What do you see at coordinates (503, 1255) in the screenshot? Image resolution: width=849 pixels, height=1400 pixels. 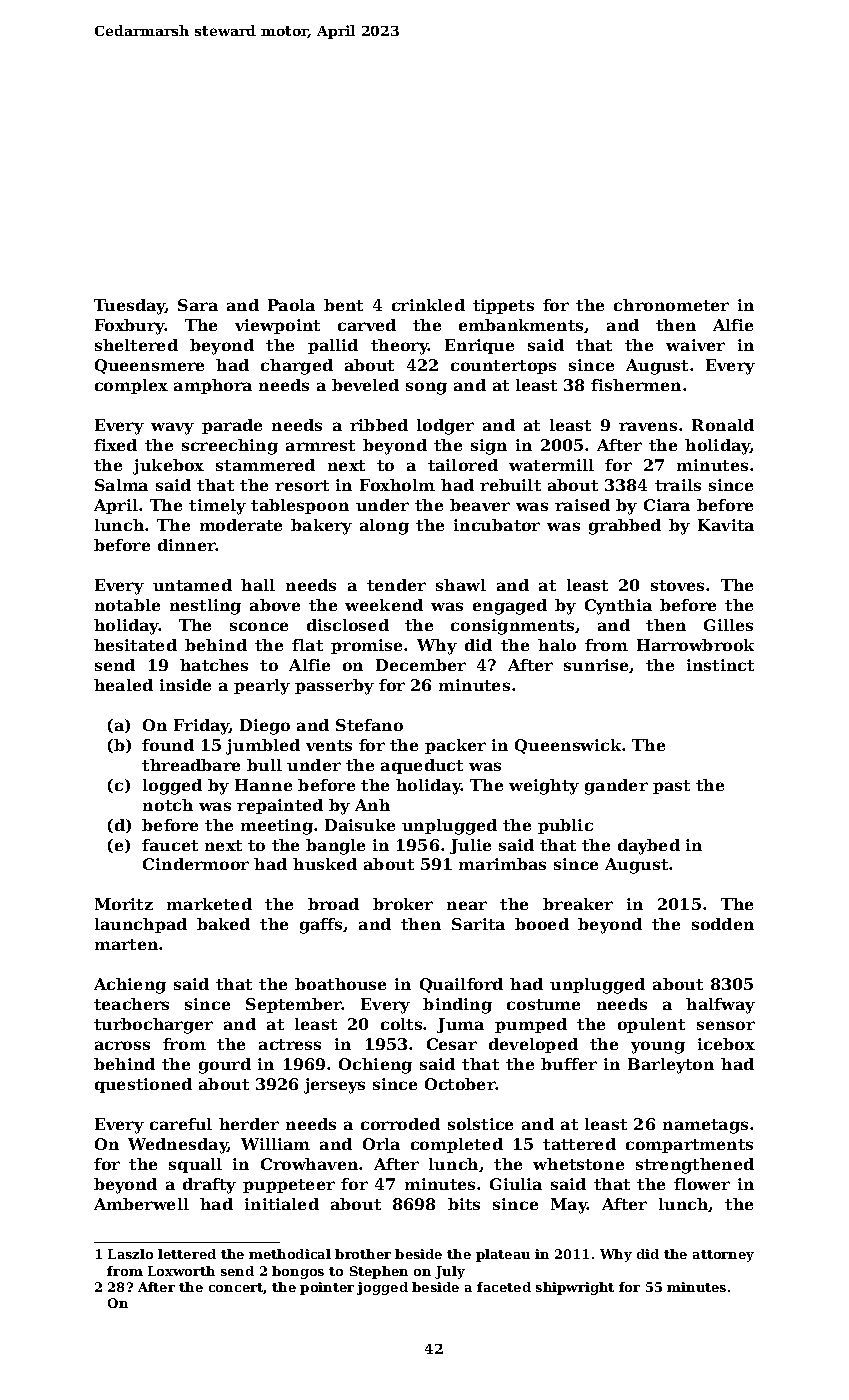 I see `plateau` at bounding box center [503, 1255].
